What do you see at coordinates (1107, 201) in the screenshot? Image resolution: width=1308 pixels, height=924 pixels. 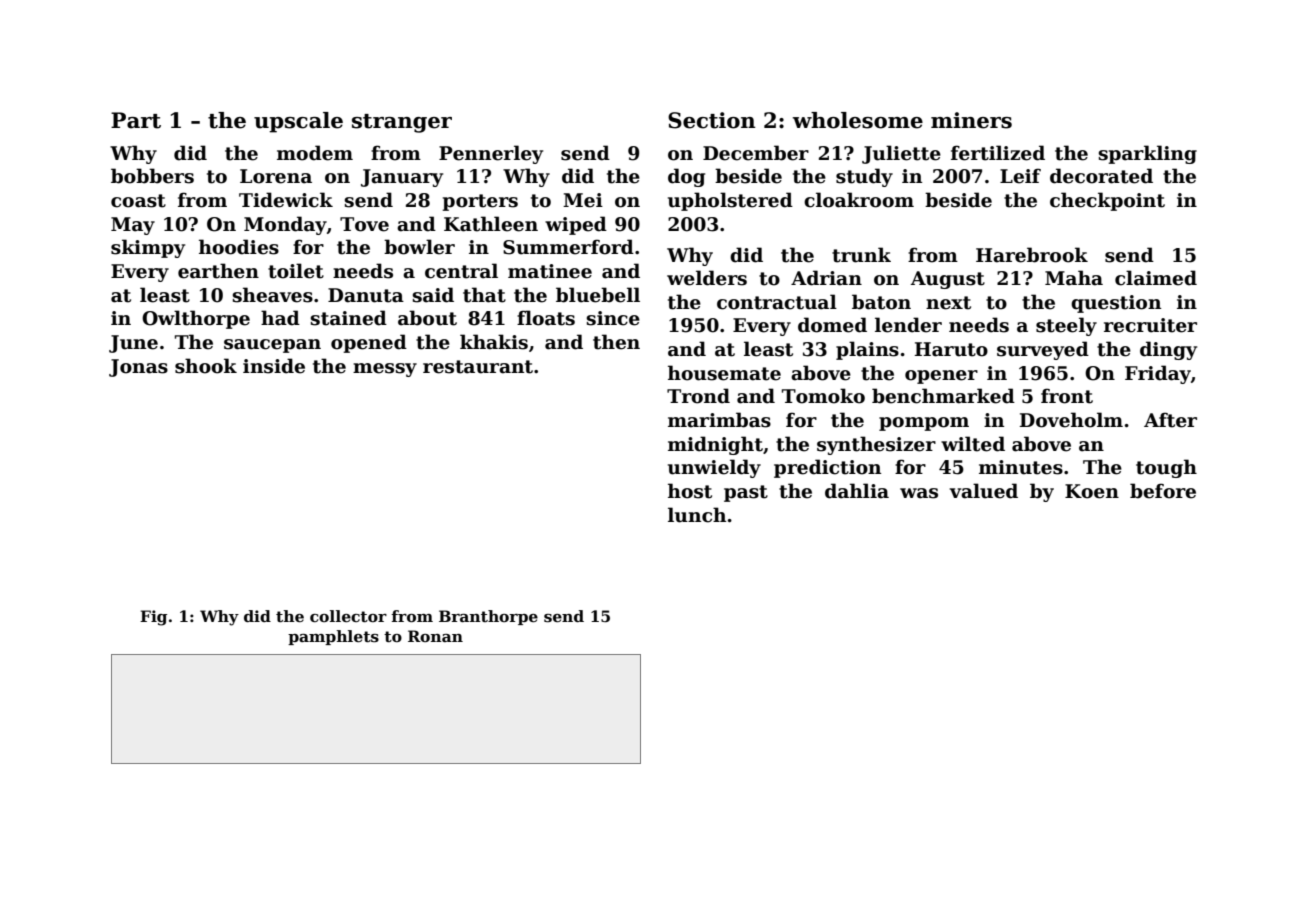 I see `checkpoint` at bounding box center [1107, 201].
